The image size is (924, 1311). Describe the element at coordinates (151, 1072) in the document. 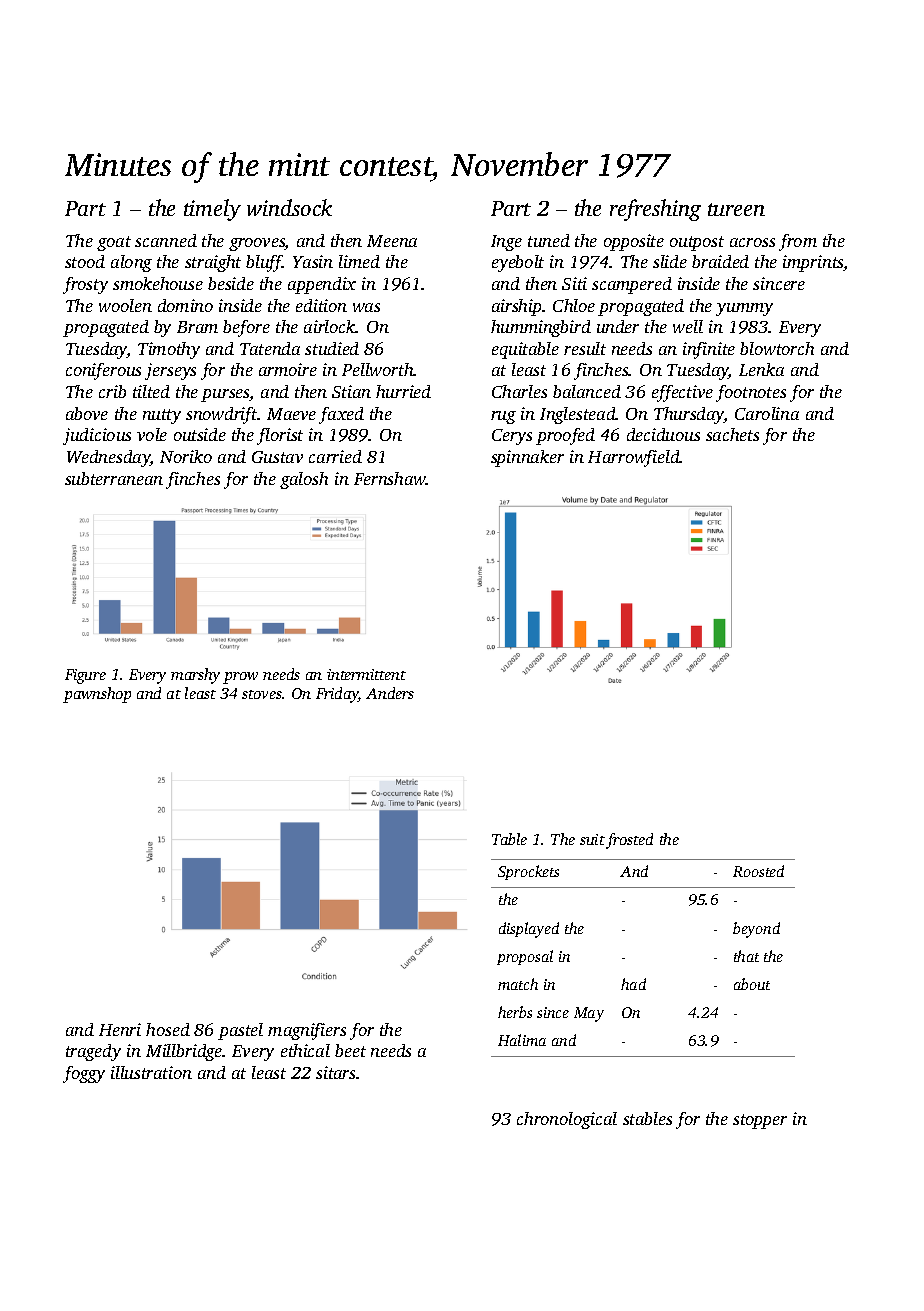

I see `illustration` at that location.
